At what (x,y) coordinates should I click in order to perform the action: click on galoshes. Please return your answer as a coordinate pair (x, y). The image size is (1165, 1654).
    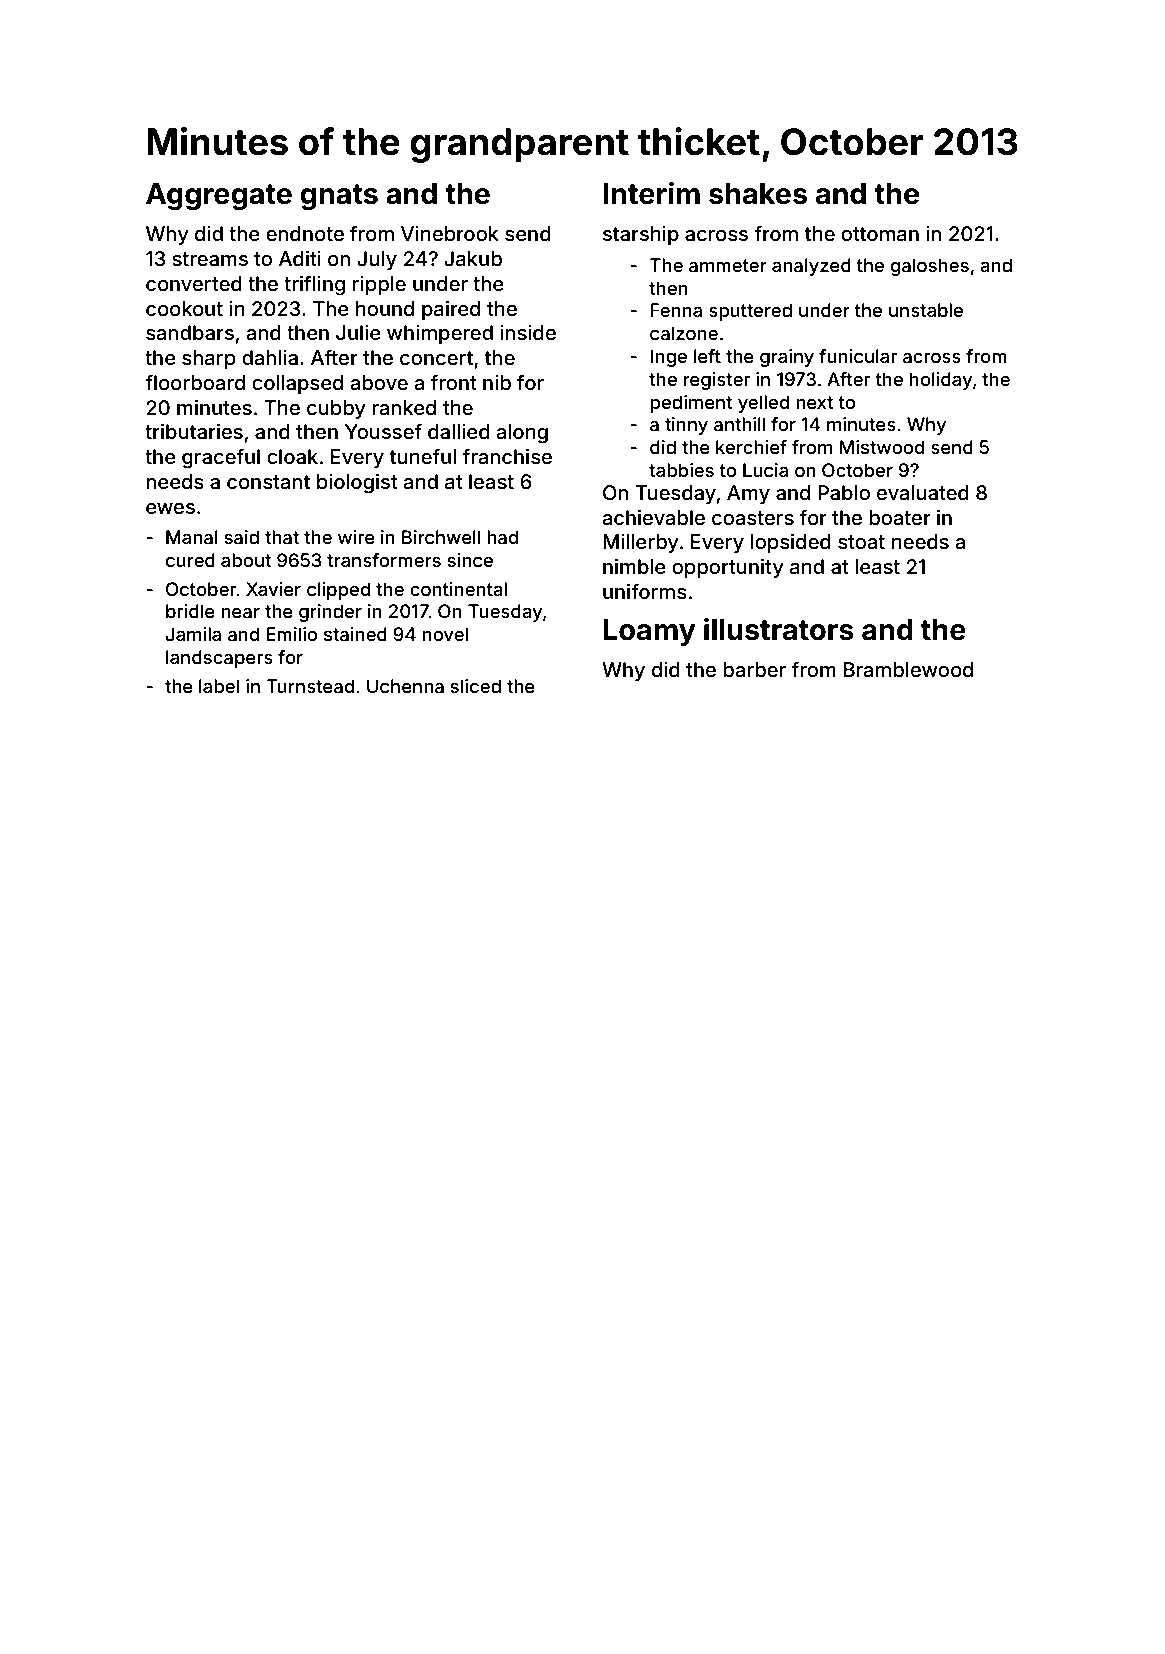
    Looking at the image, I should click on (930, 267).
